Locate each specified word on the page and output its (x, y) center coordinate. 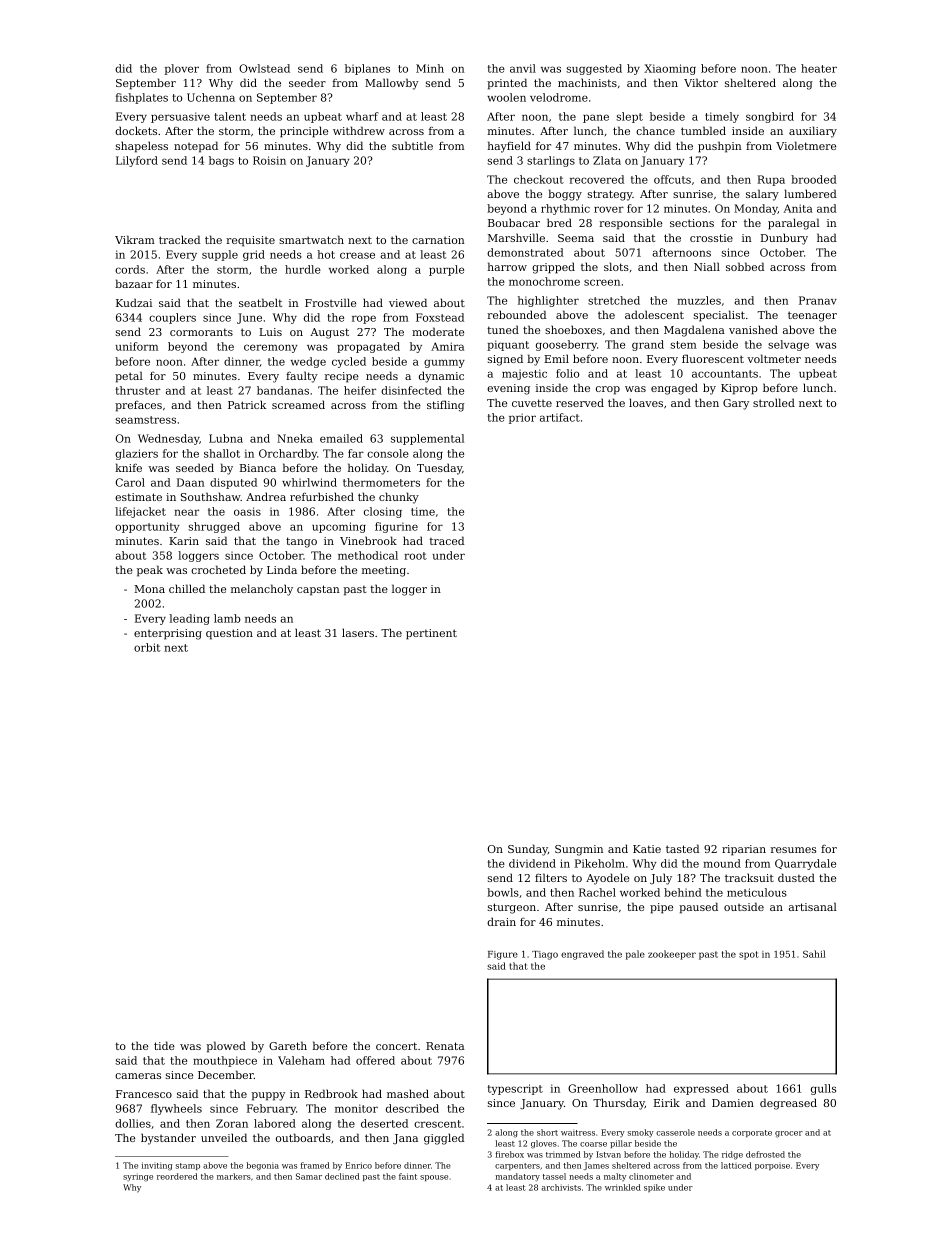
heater (819, 68)
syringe (138, 1178)
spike (654, 1188)
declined (342, 1176)
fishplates (142, 98)
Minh (430, 68)
